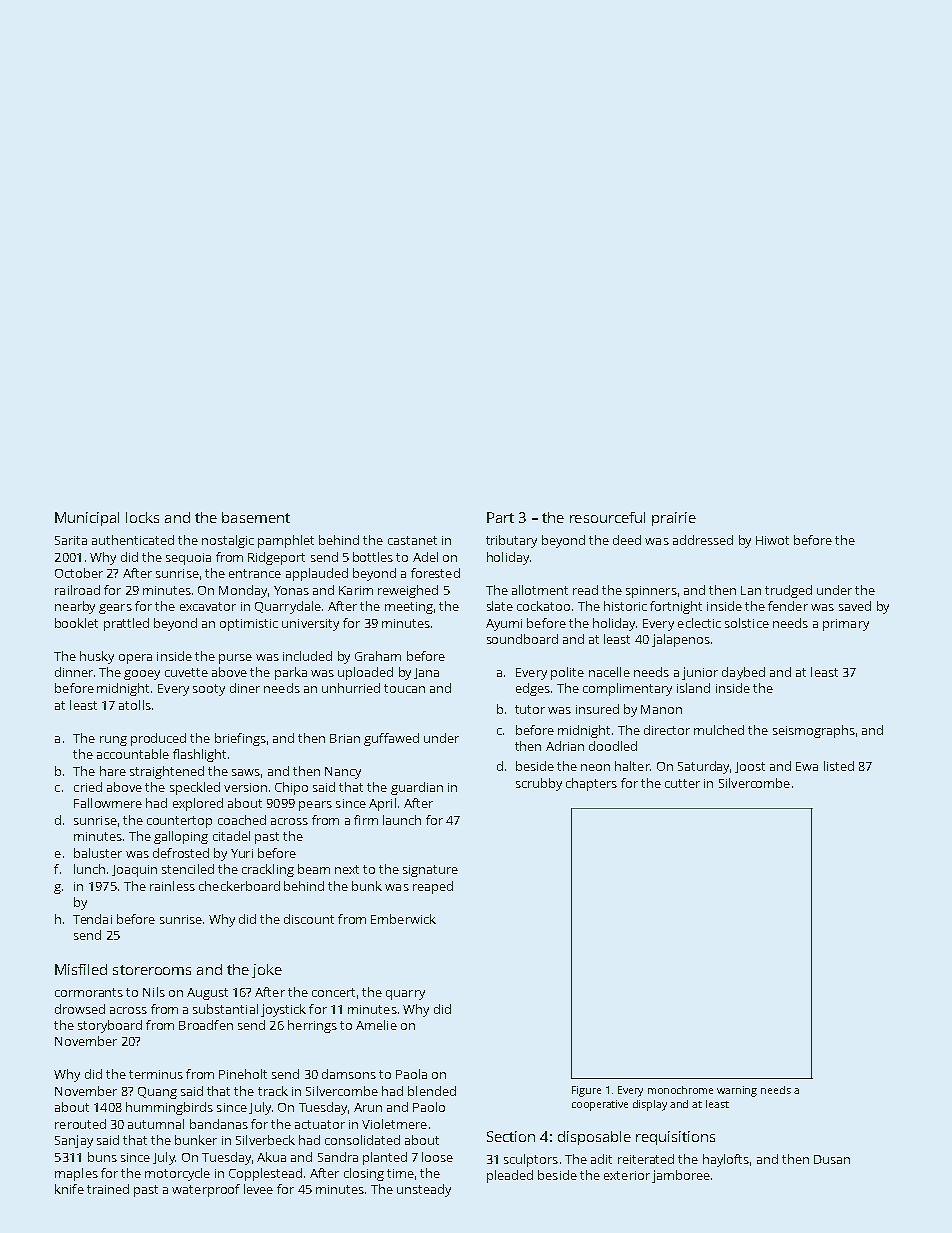 The image size is (952, 1233). What do you see at coordinates (142, 517) in the document?
I see `locks` at bounding box center [142, 517].
